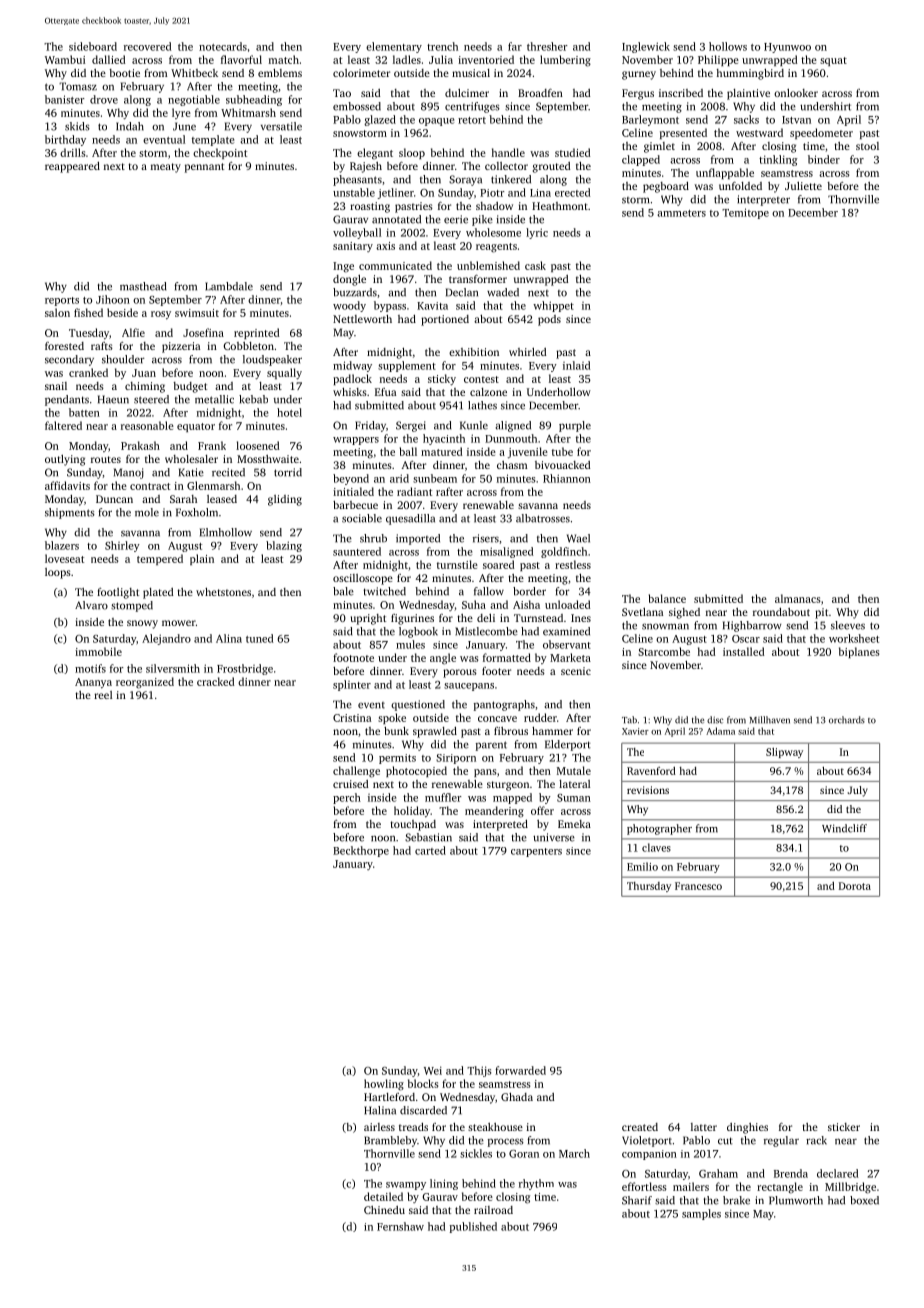 The image size is (924, 1308). I want to click on carted, so click(430, 850).
